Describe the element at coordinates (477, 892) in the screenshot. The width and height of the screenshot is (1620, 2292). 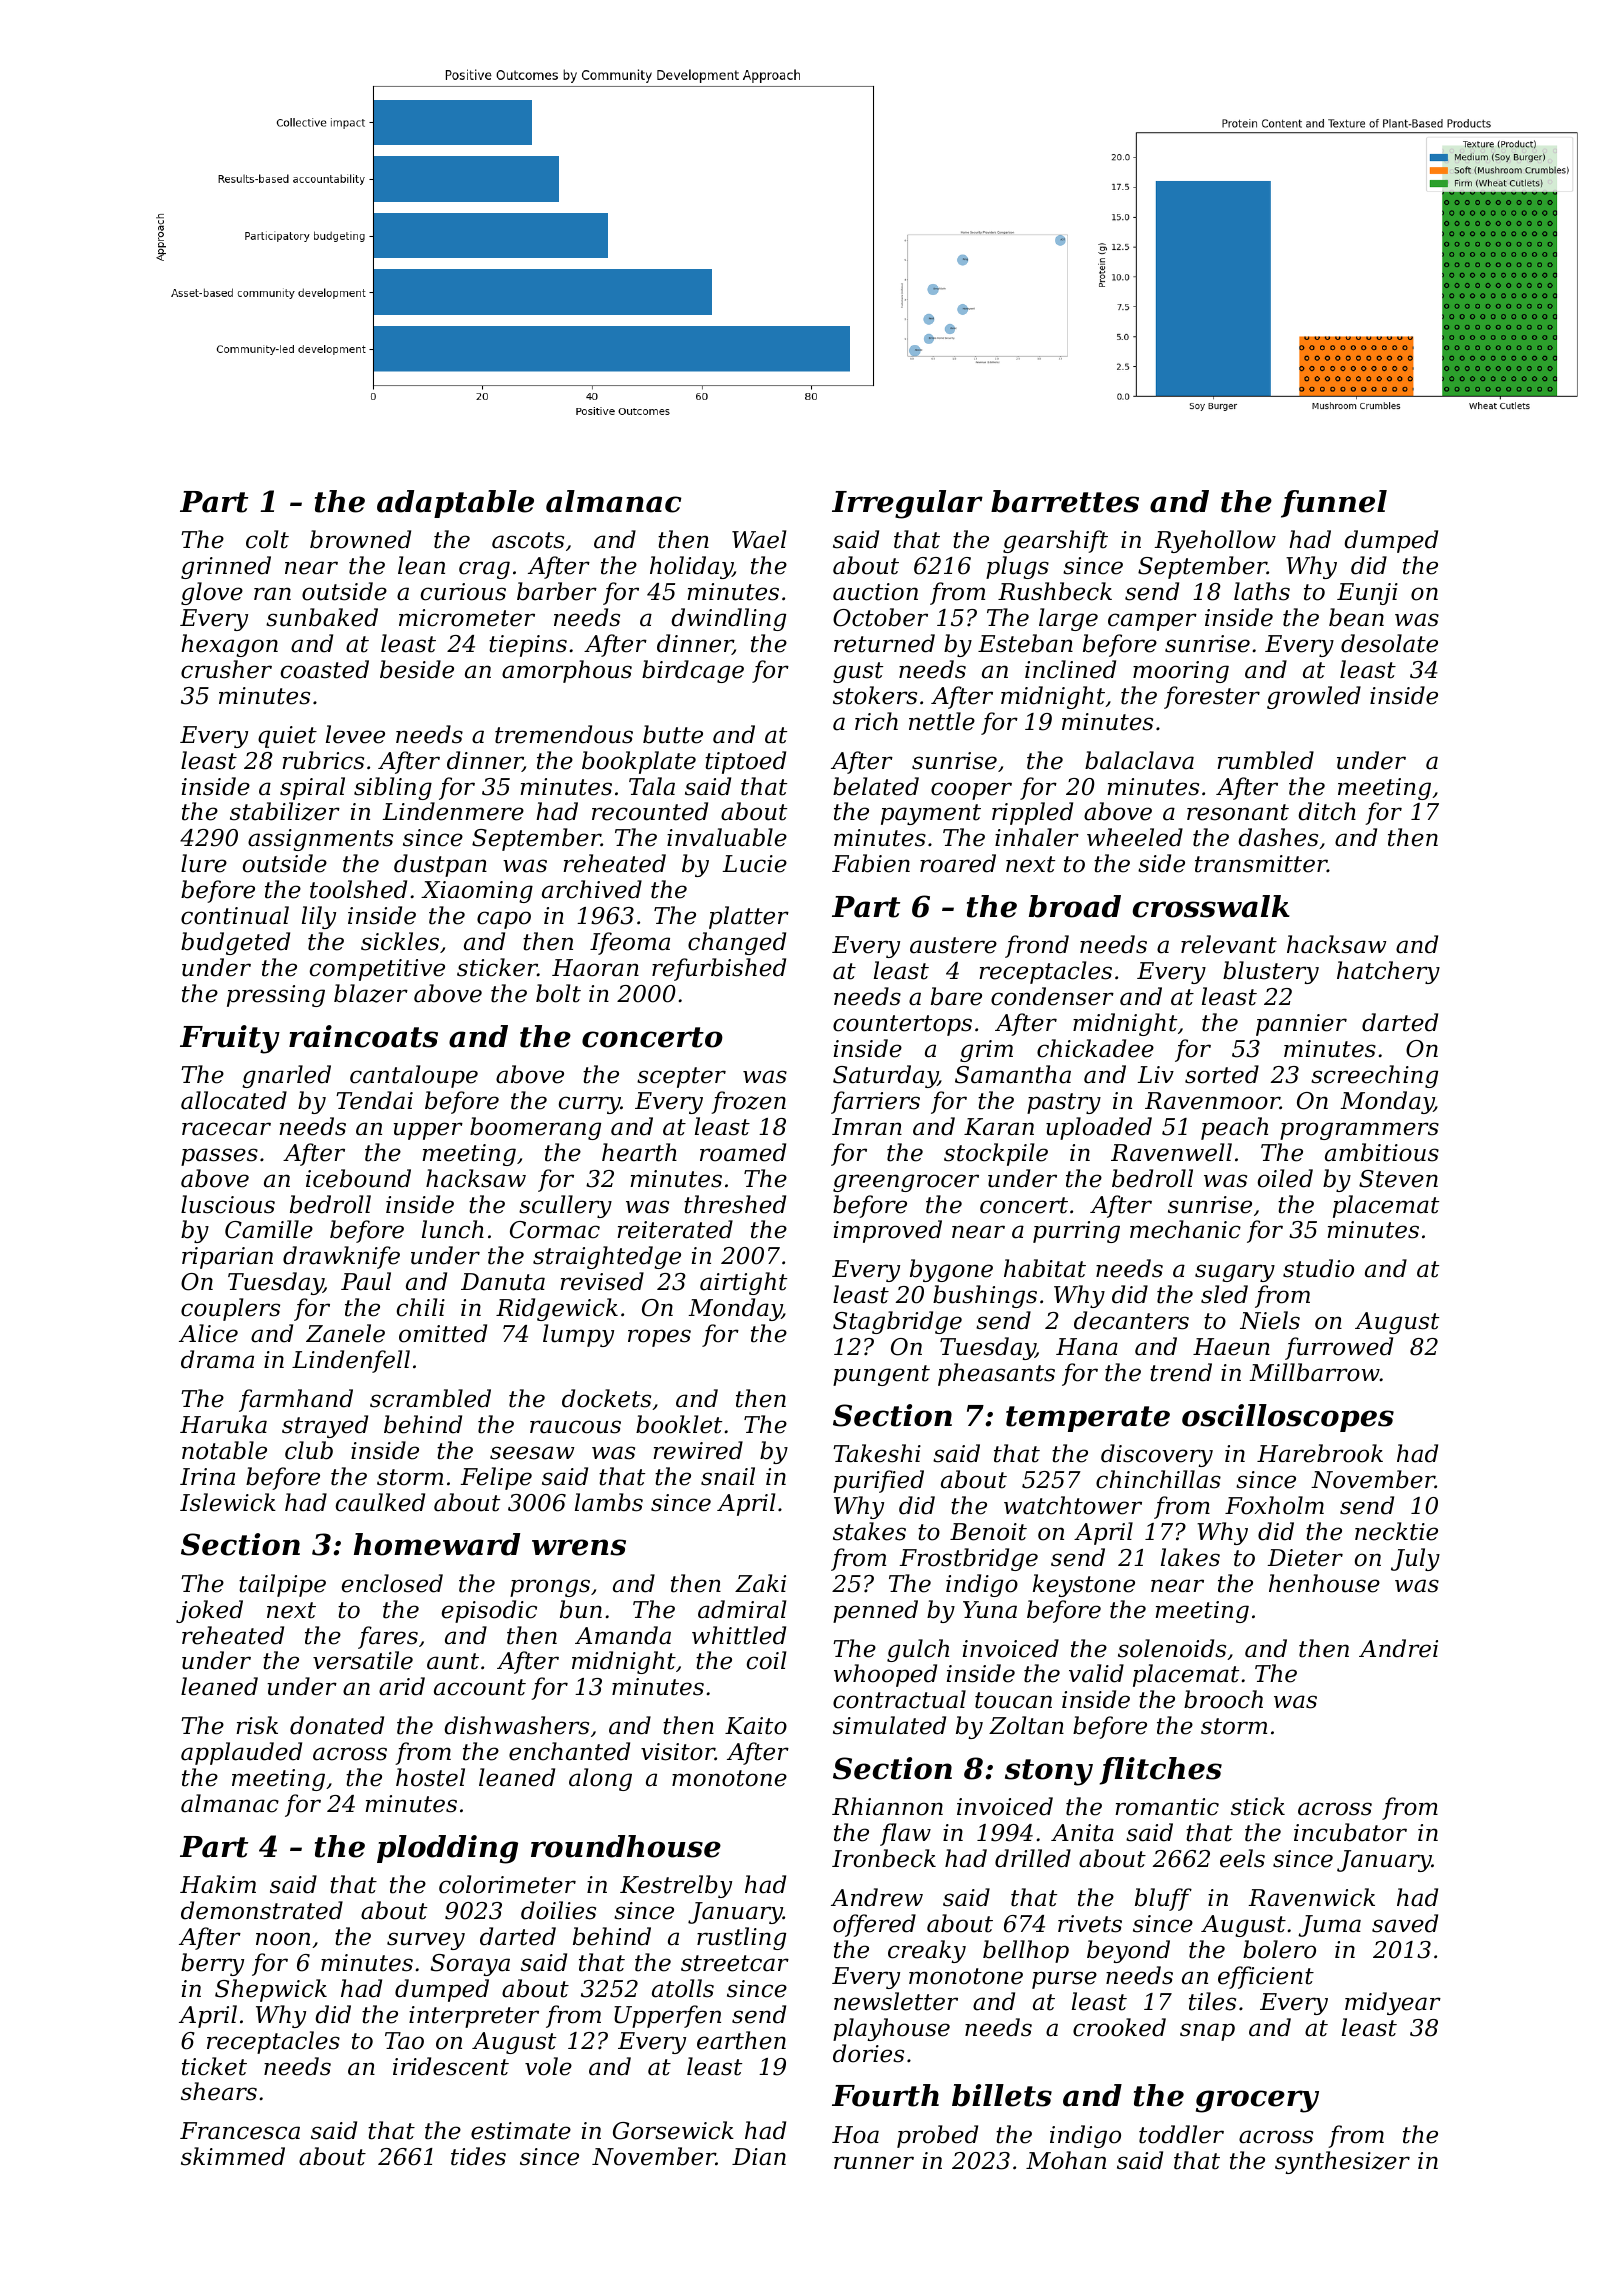
I see `Xiaoming` at that location.
